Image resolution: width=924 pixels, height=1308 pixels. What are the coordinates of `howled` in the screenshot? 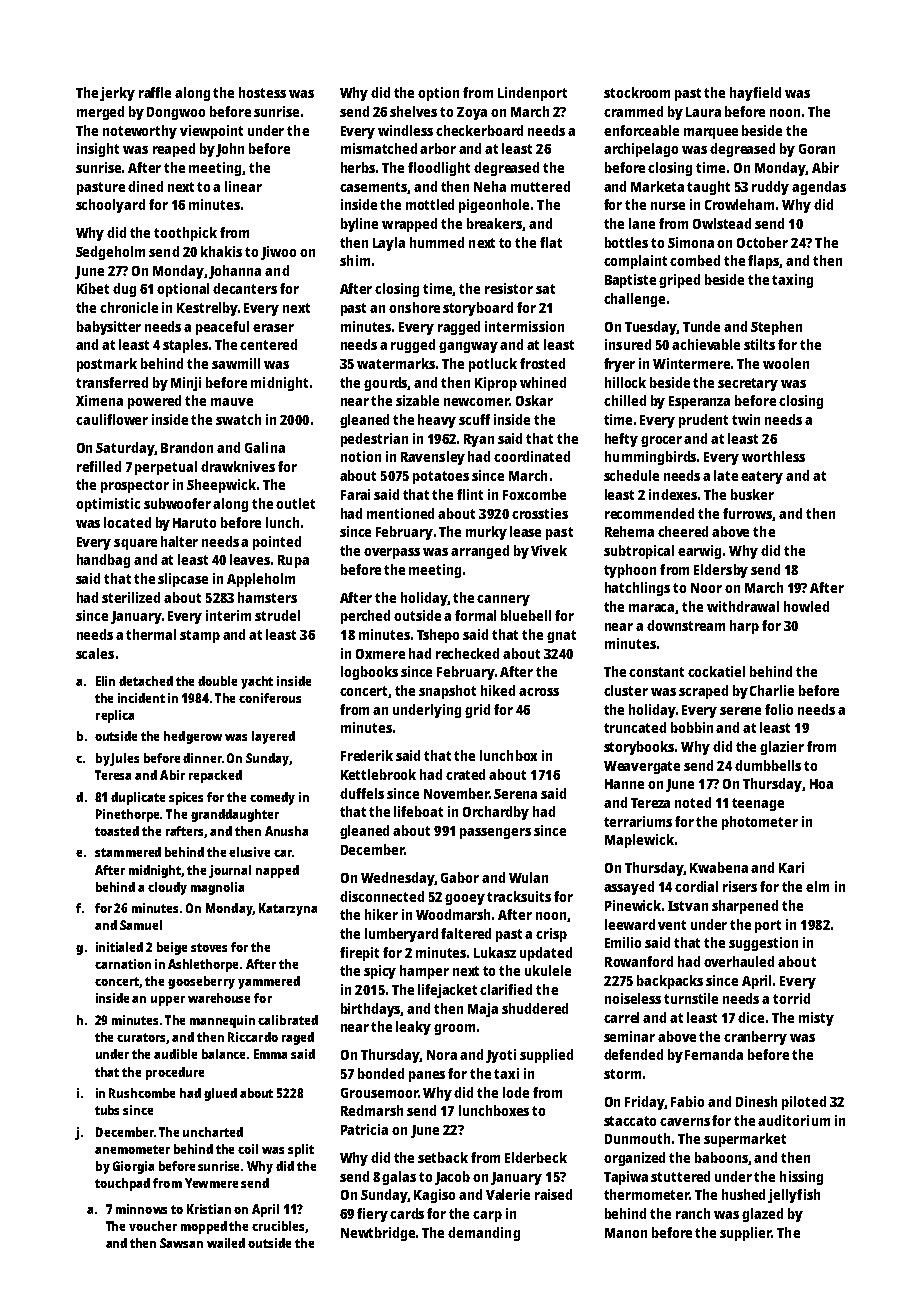 It's located at (806, 606).
